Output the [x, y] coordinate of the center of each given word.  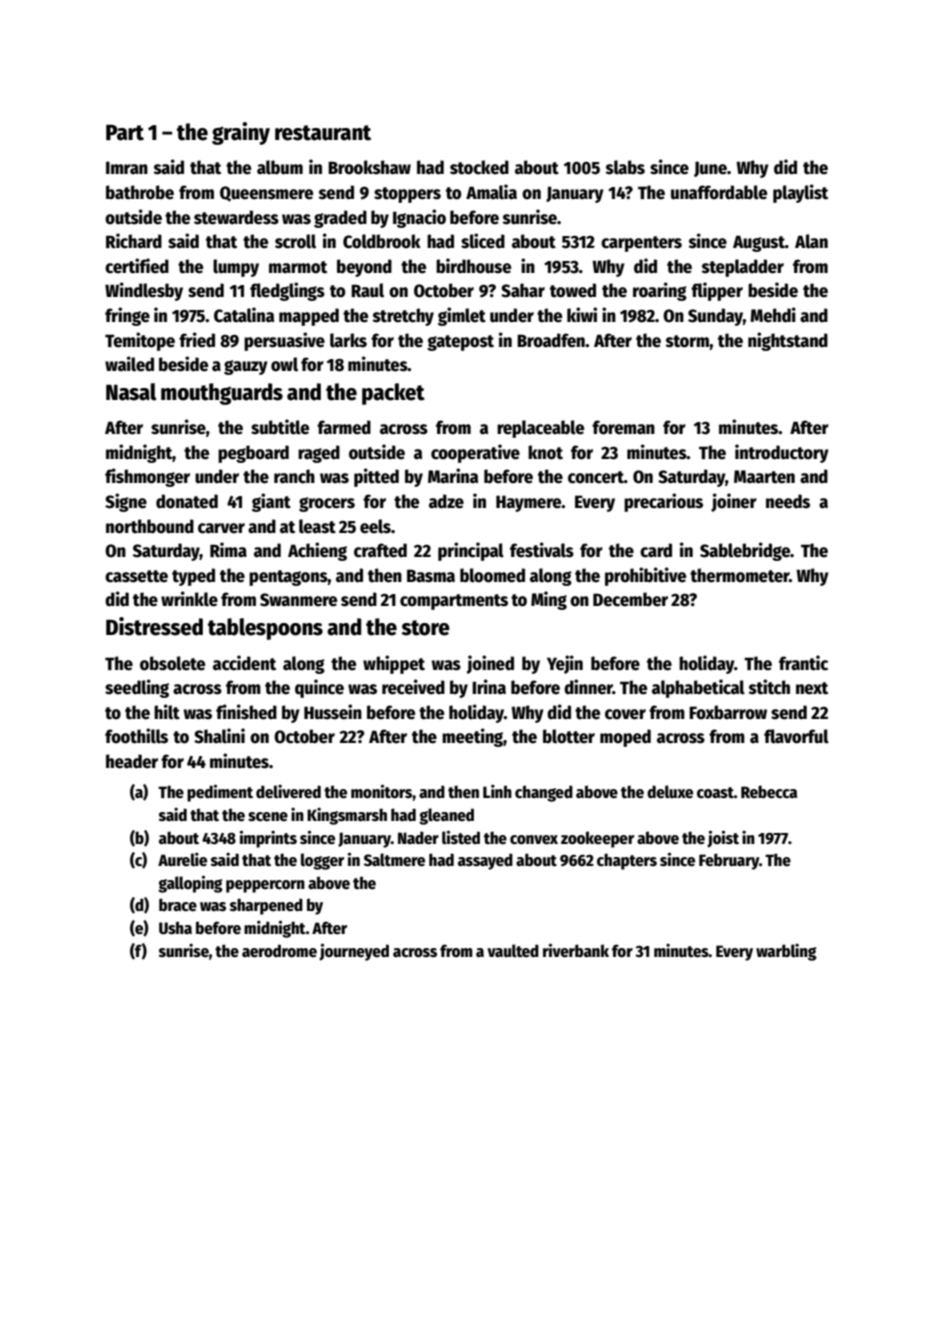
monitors [381, 791]
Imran [127, 168]
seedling [137, 688]
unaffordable [719, 192]
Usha [175, 928]
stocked [479, 167]
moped [625, 738]
